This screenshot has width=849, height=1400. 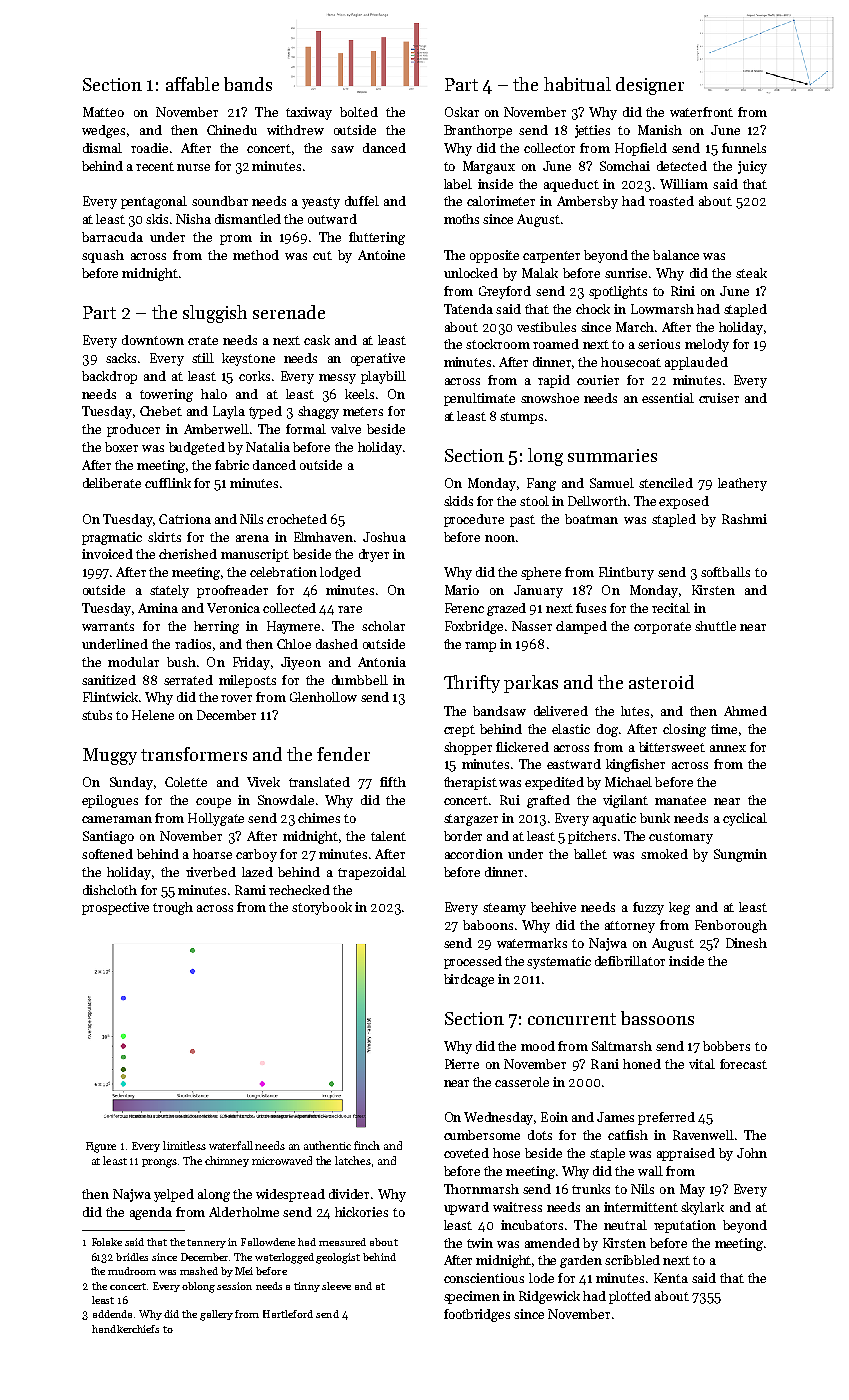 I want to click on Hartleford, so click(x=288, y=1314).
